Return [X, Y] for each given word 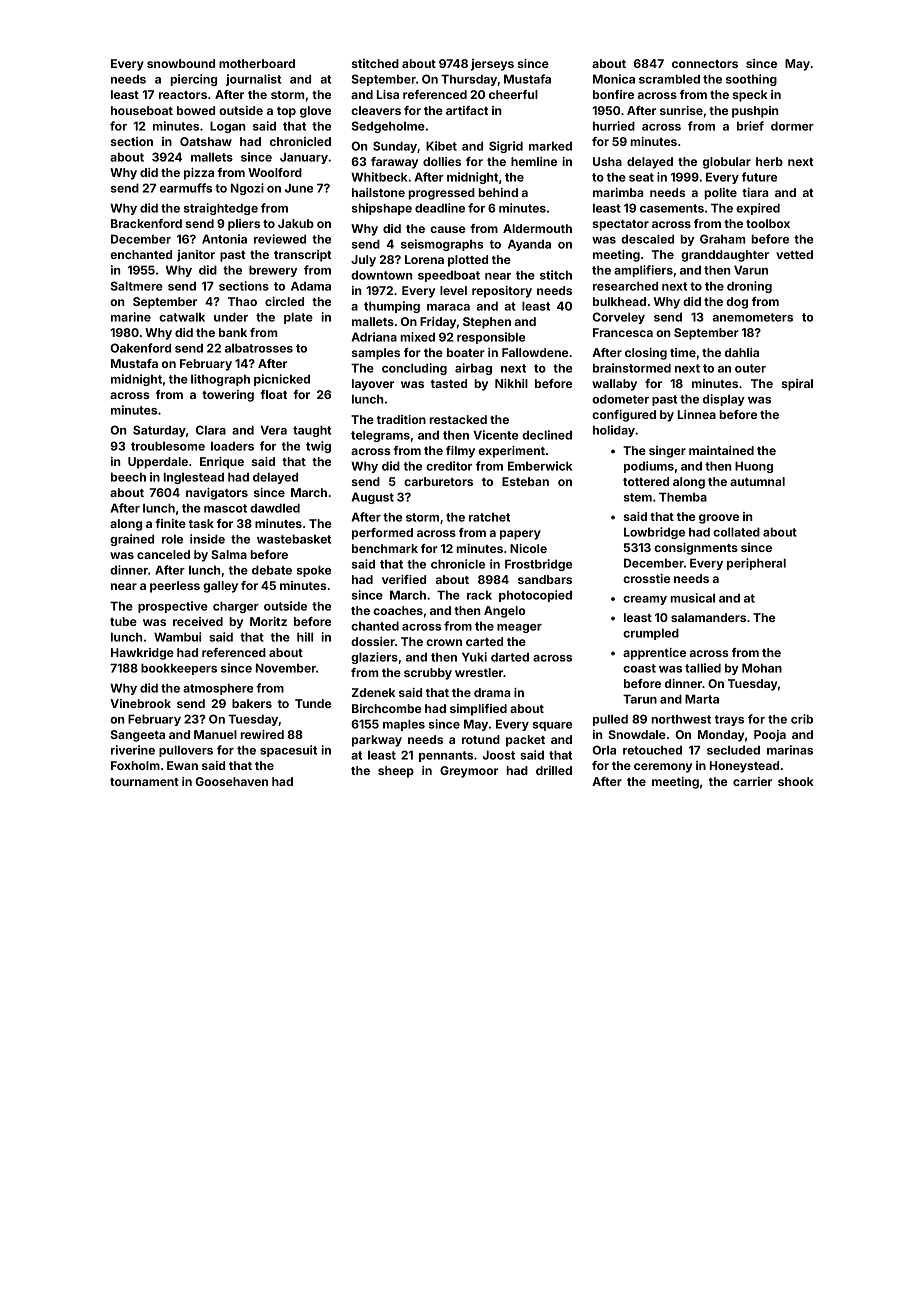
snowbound [181, 63]
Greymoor [469, 772]
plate [298, 318]
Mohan [762, 668]
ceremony [663, 768]
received [198, 621]
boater [466, 352]
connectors [705, 64]
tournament [144, 782]
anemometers [752, 317]
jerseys [492, 65]
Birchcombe [386, 708]
